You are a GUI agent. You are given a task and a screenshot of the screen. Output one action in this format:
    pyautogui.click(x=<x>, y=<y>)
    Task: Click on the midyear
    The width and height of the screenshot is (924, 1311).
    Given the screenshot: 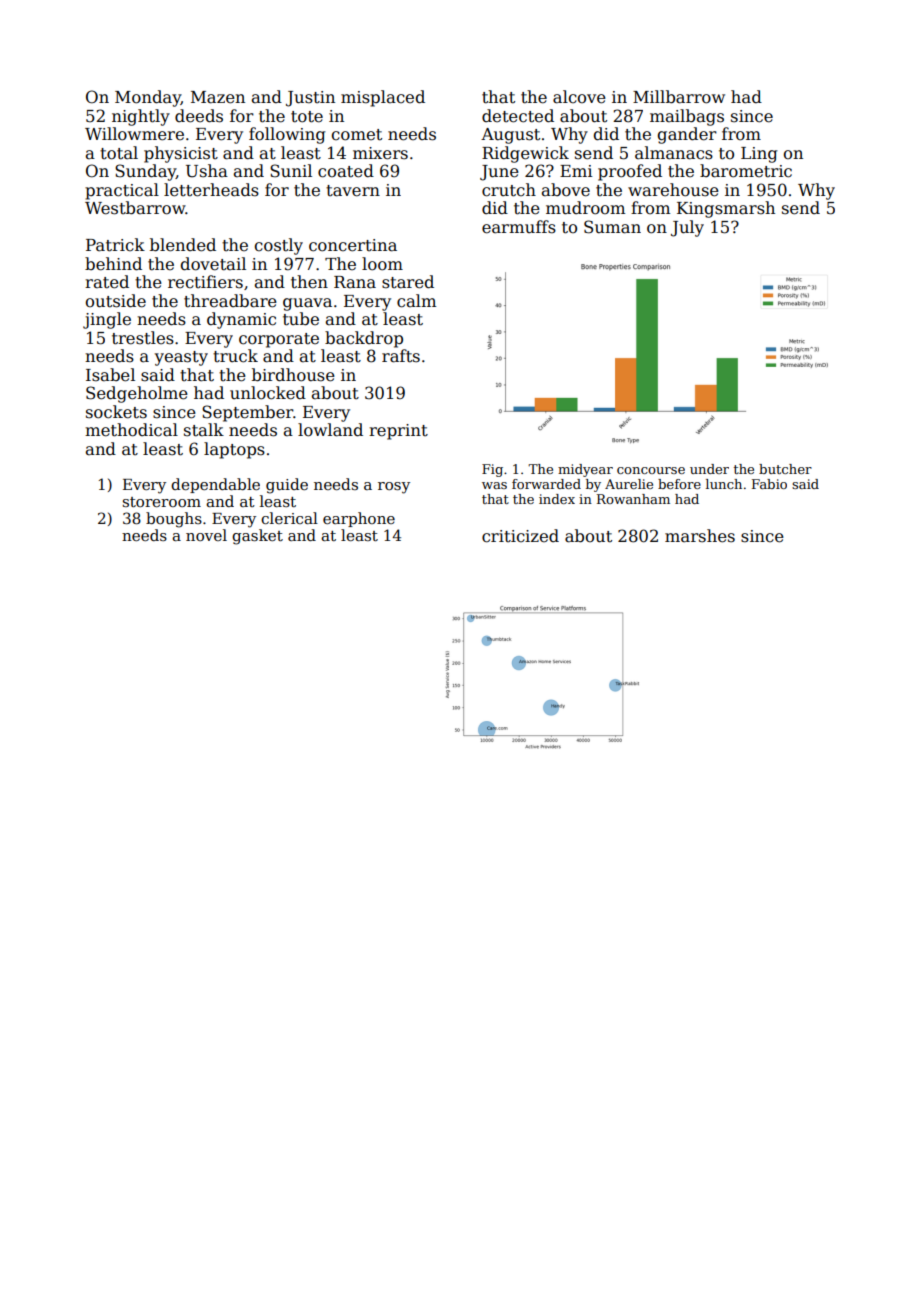 What is the action you would take?
    pyautogui.click(x=585, y=470)
